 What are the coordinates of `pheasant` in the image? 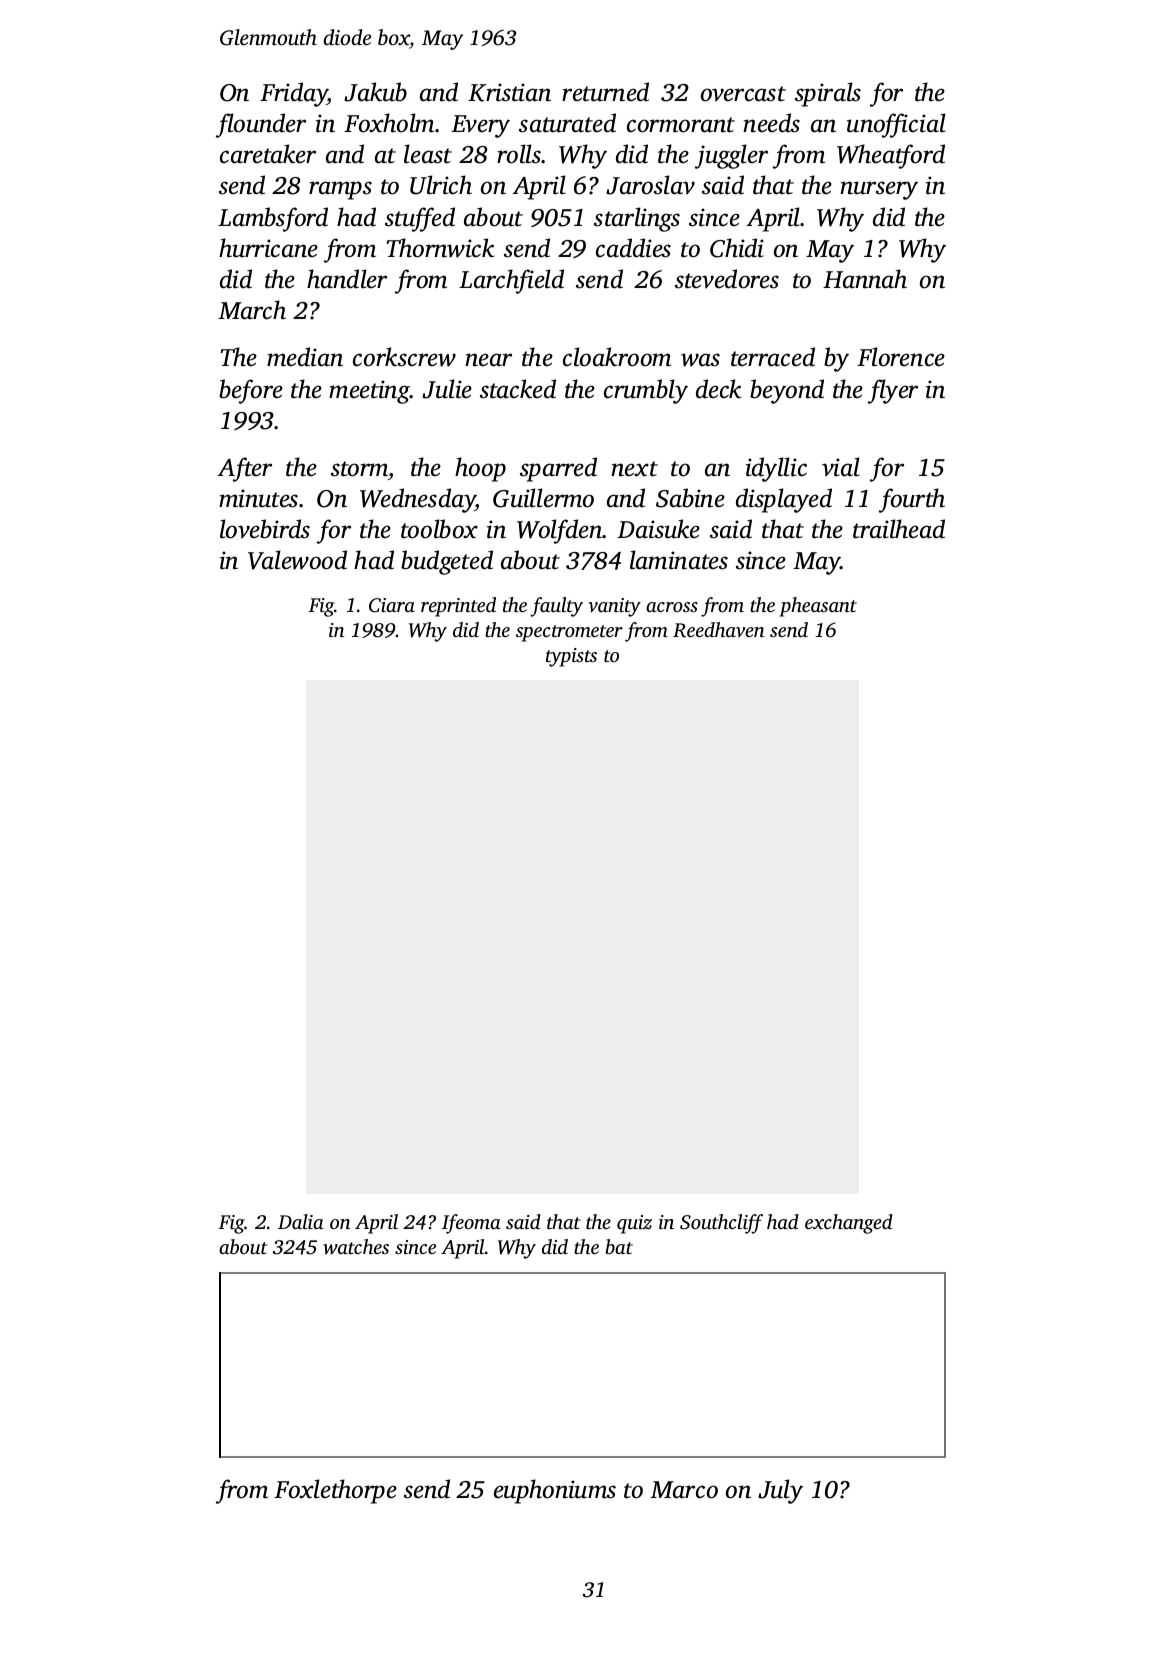 It's located at (818, 607).
